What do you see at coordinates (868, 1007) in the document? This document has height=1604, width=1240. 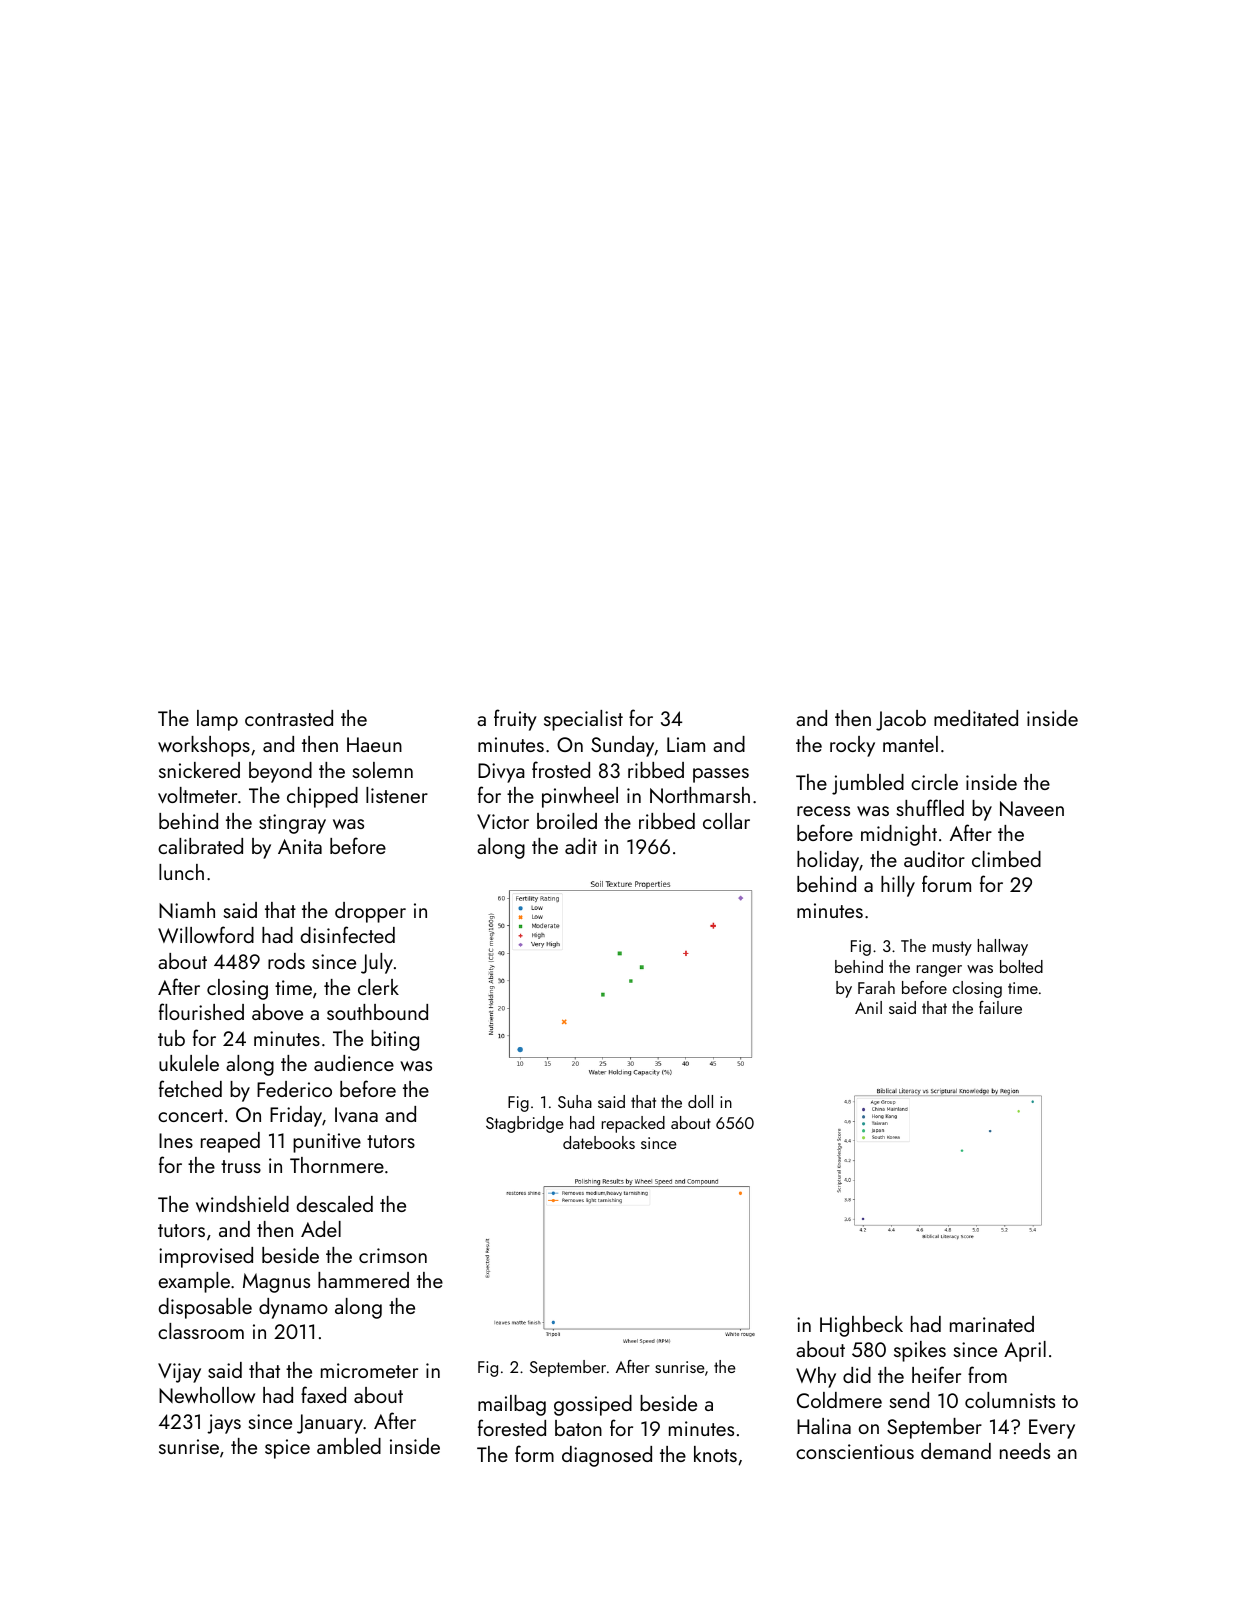 I see `Anil` at bounding box center [868, 1007].
